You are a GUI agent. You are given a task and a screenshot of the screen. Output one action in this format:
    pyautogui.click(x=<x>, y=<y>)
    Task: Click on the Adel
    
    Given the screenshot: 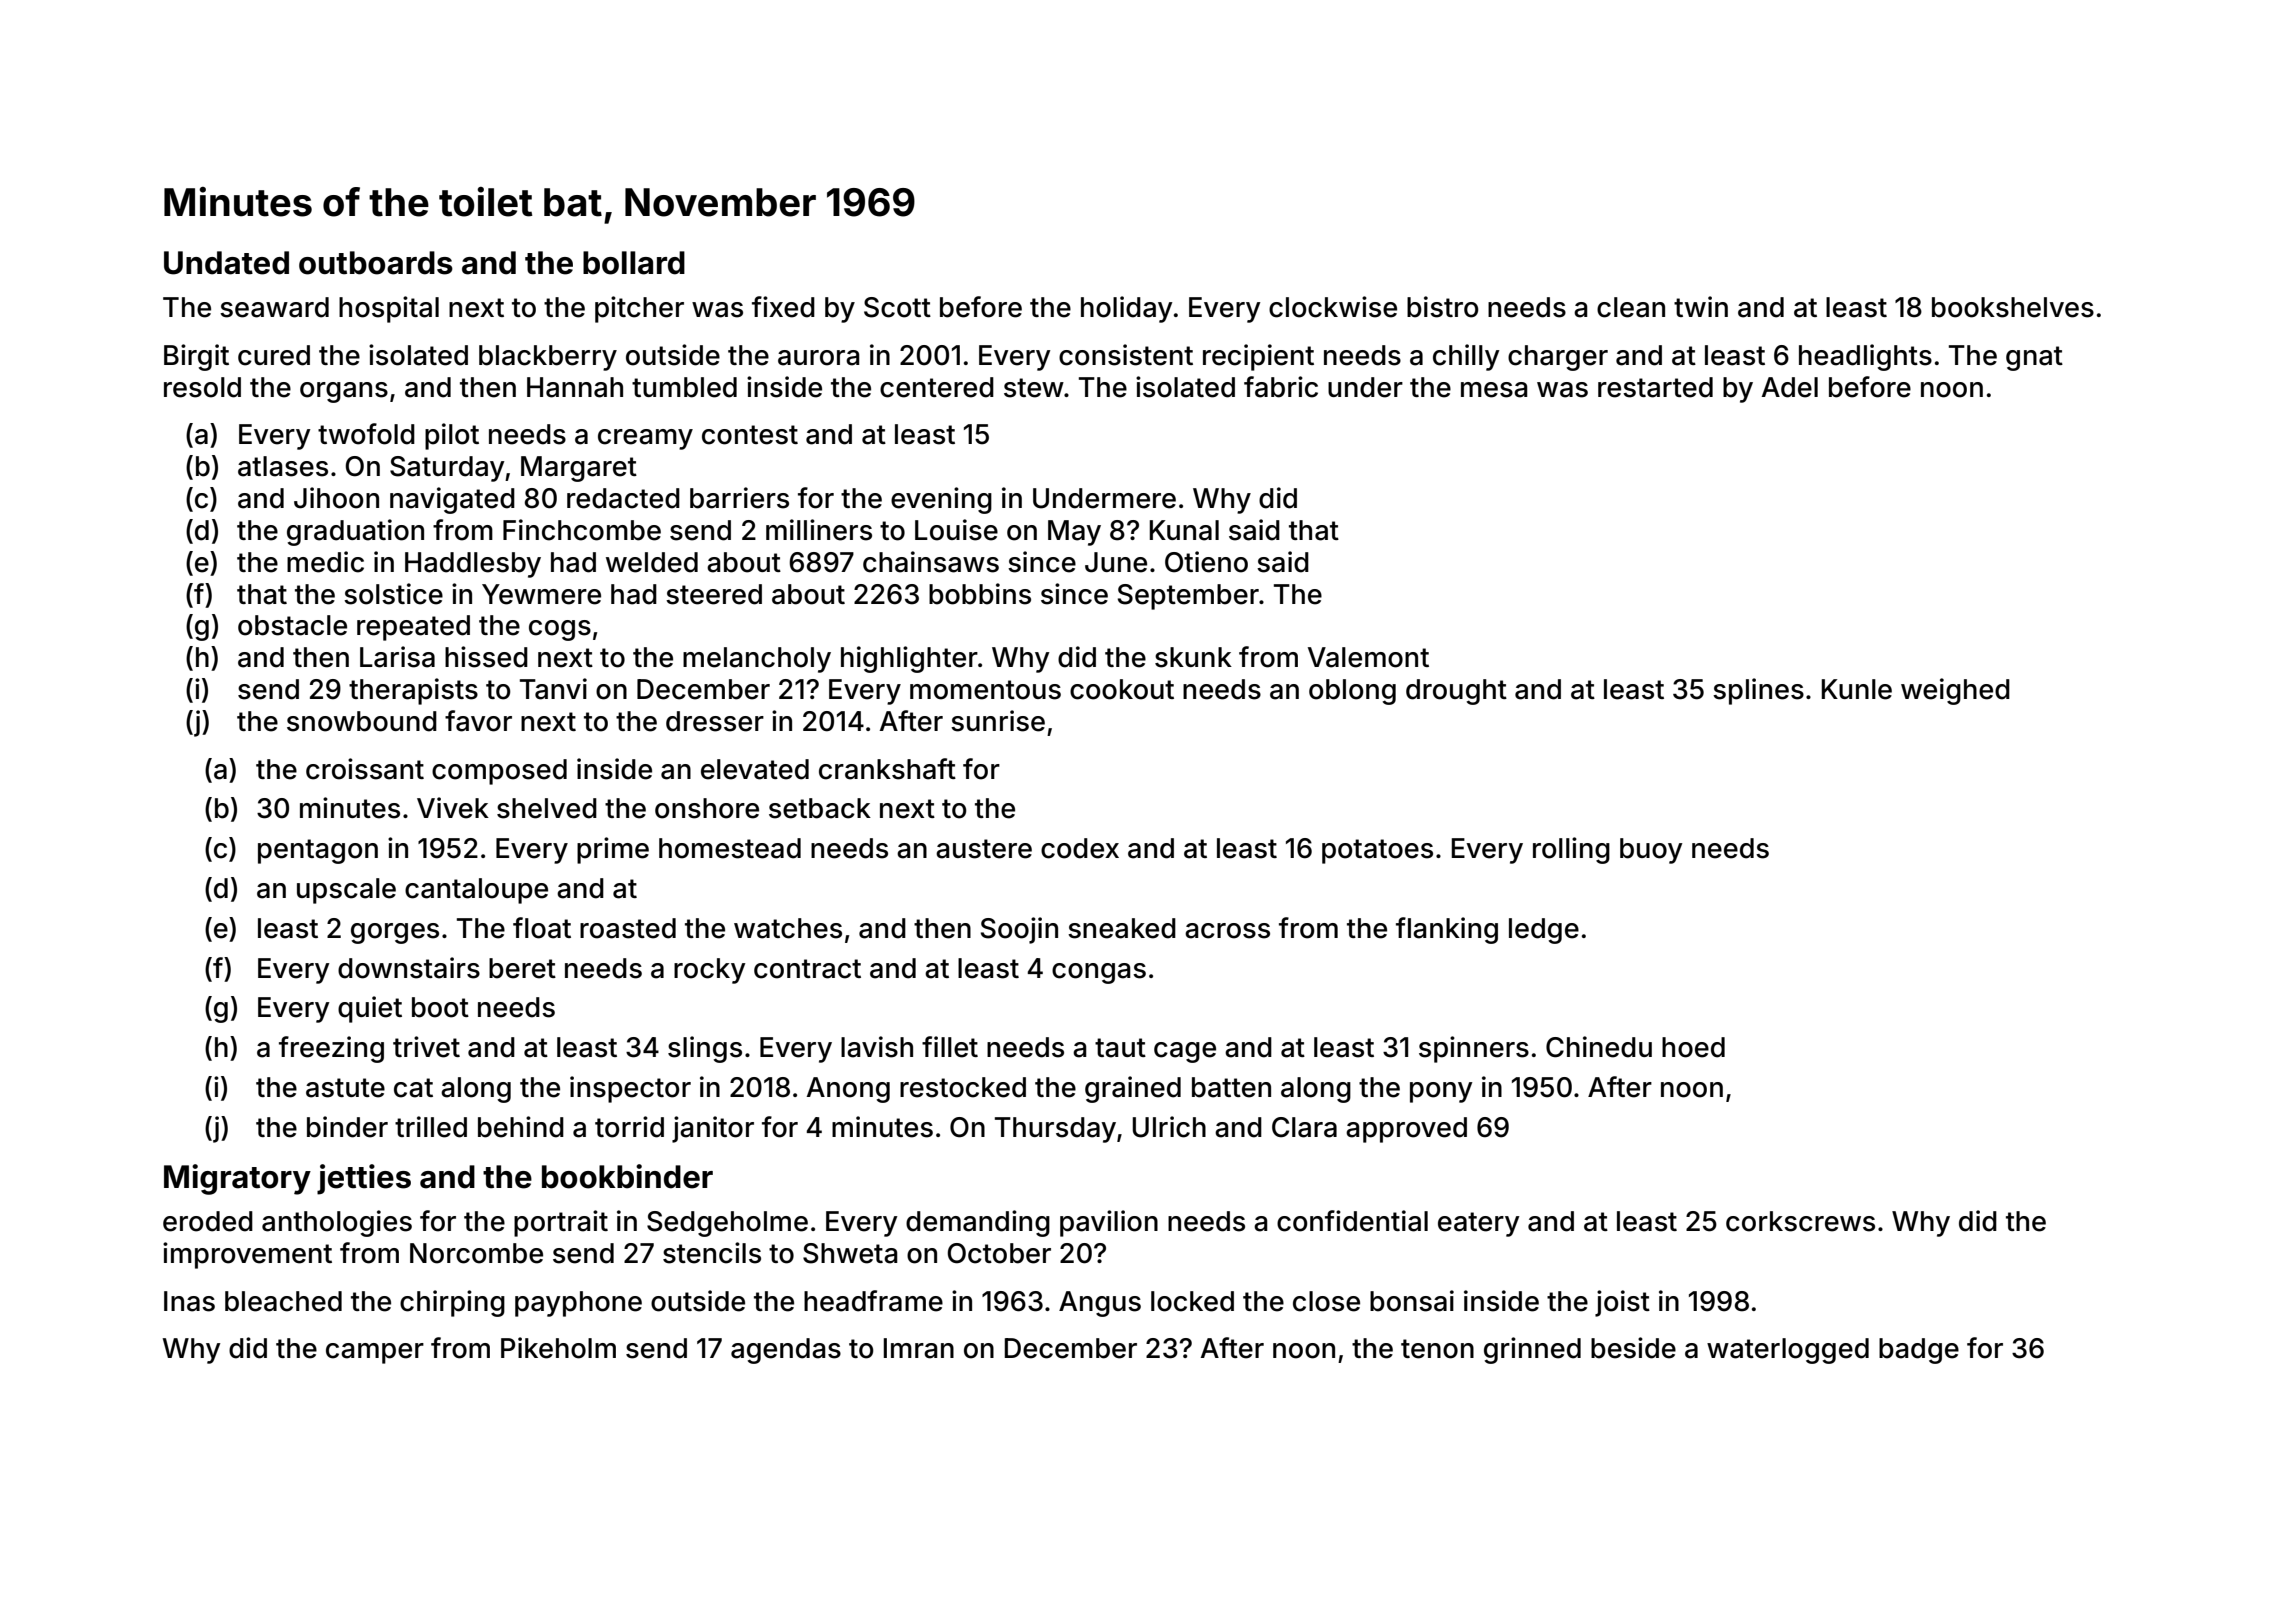 What is the action you would take?
    pyautogui.click(x=1789, y=387)
